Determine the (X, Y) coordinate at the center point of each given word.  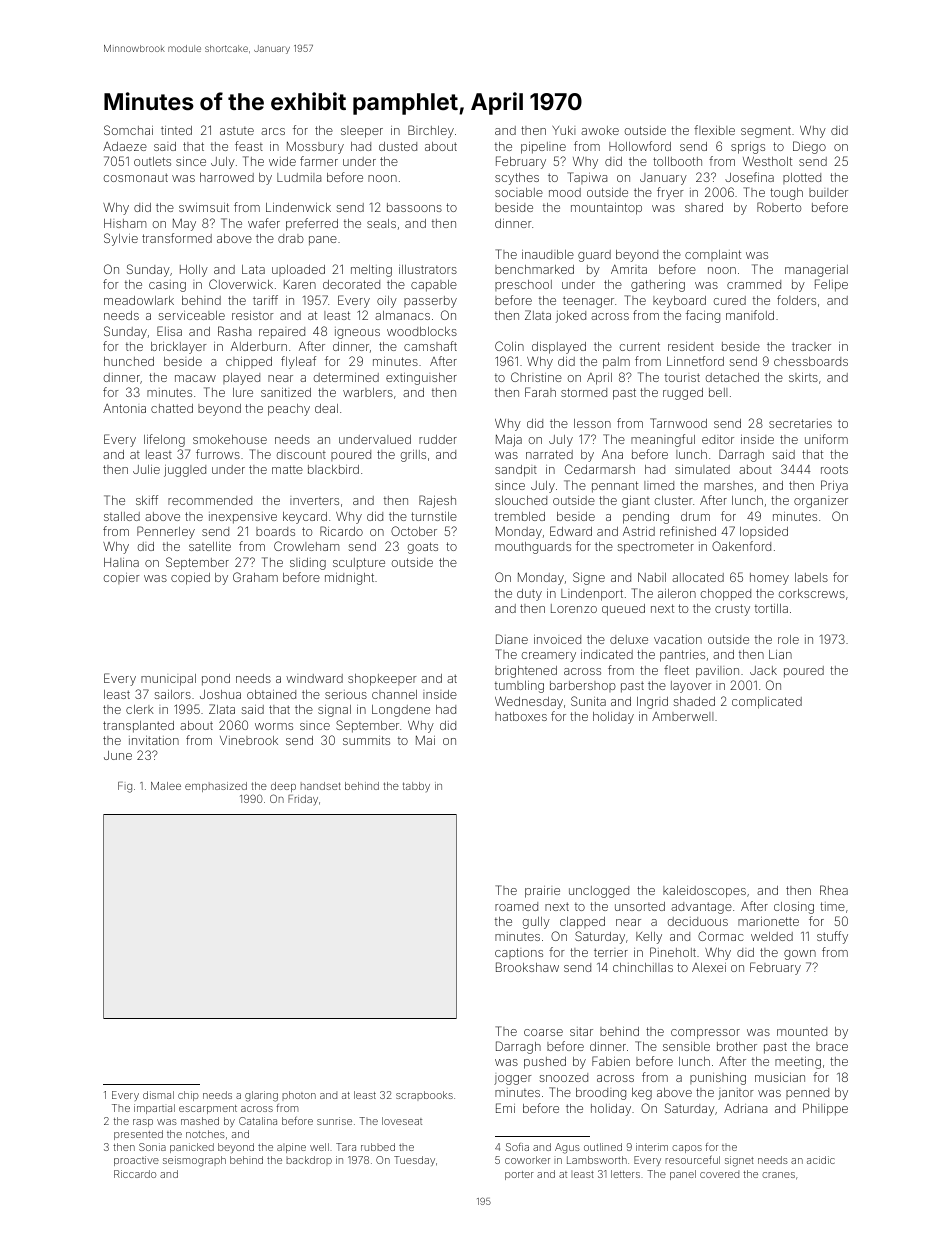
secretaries (800, 423)
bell (718, 392)
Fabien (611, 1061)
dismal (158, 1095)
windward (314, 678)
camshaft (430, 346)
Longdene (401, 711)
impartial (154, 1109)
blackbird (333, 469)
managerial (816, 271)
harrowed (227, 177)
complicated (767, 703)
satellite (210, 546)
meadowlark (139, 300)
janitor (736, 1094)
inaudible (548, 254)
